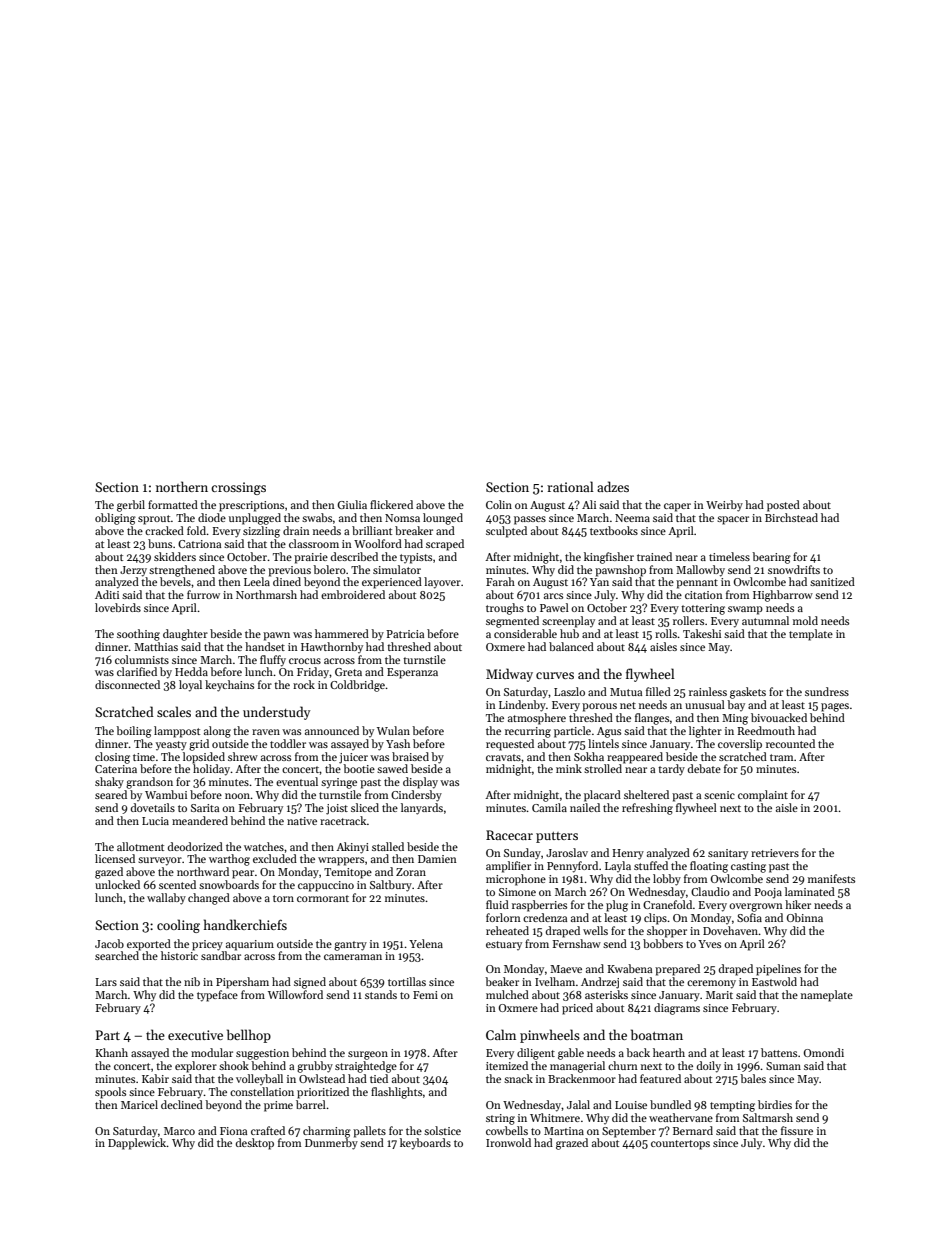 This page has width=952, height=1233. Describe the element at coordinates (372, 530) in the page. I see `brilliant` at that location.
